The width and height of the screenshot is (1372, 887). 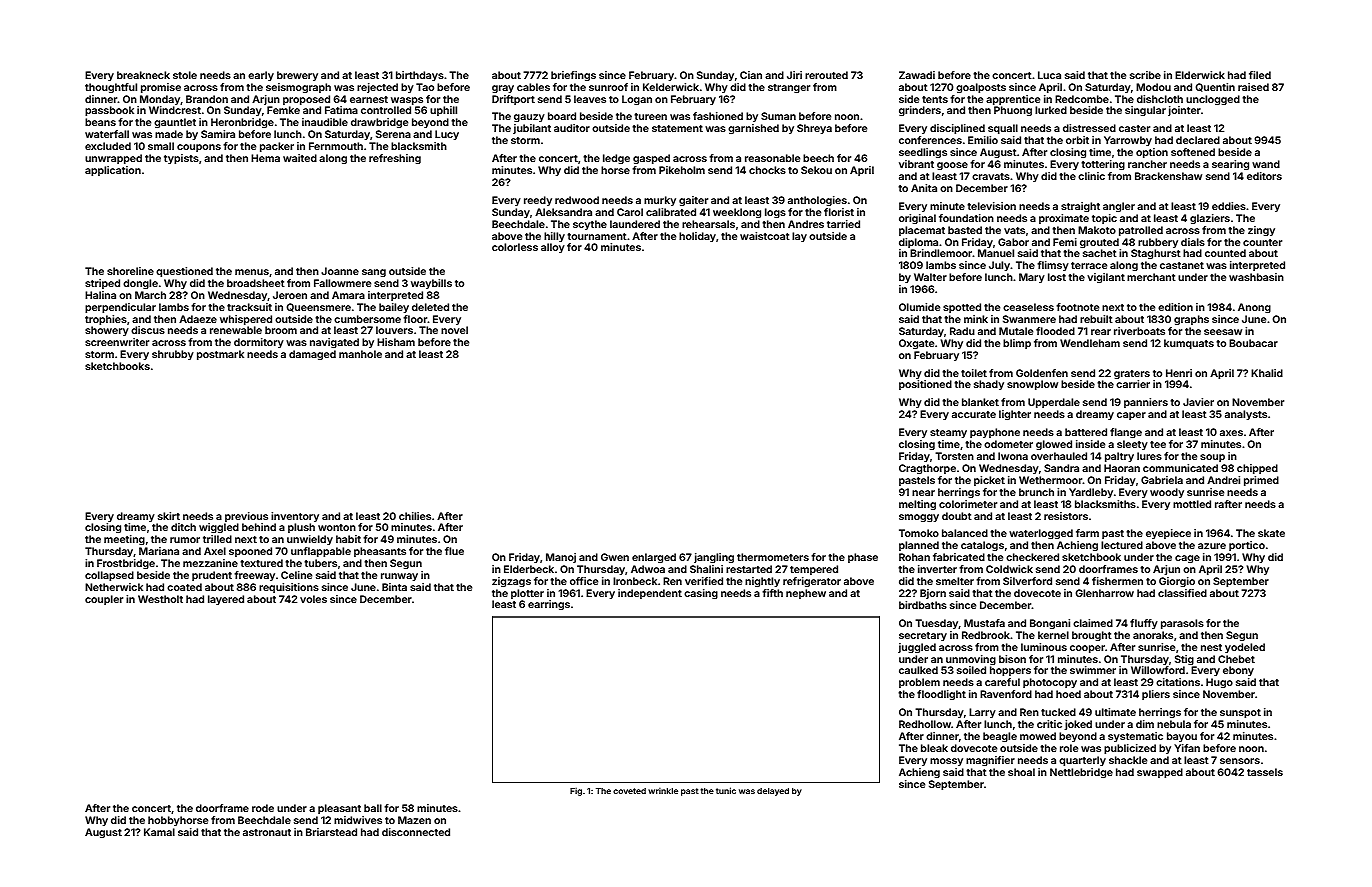 What do you see at coordinates (159, 832) in the screenshot?
I see `Kamal` at bounding box center [159, 832].
